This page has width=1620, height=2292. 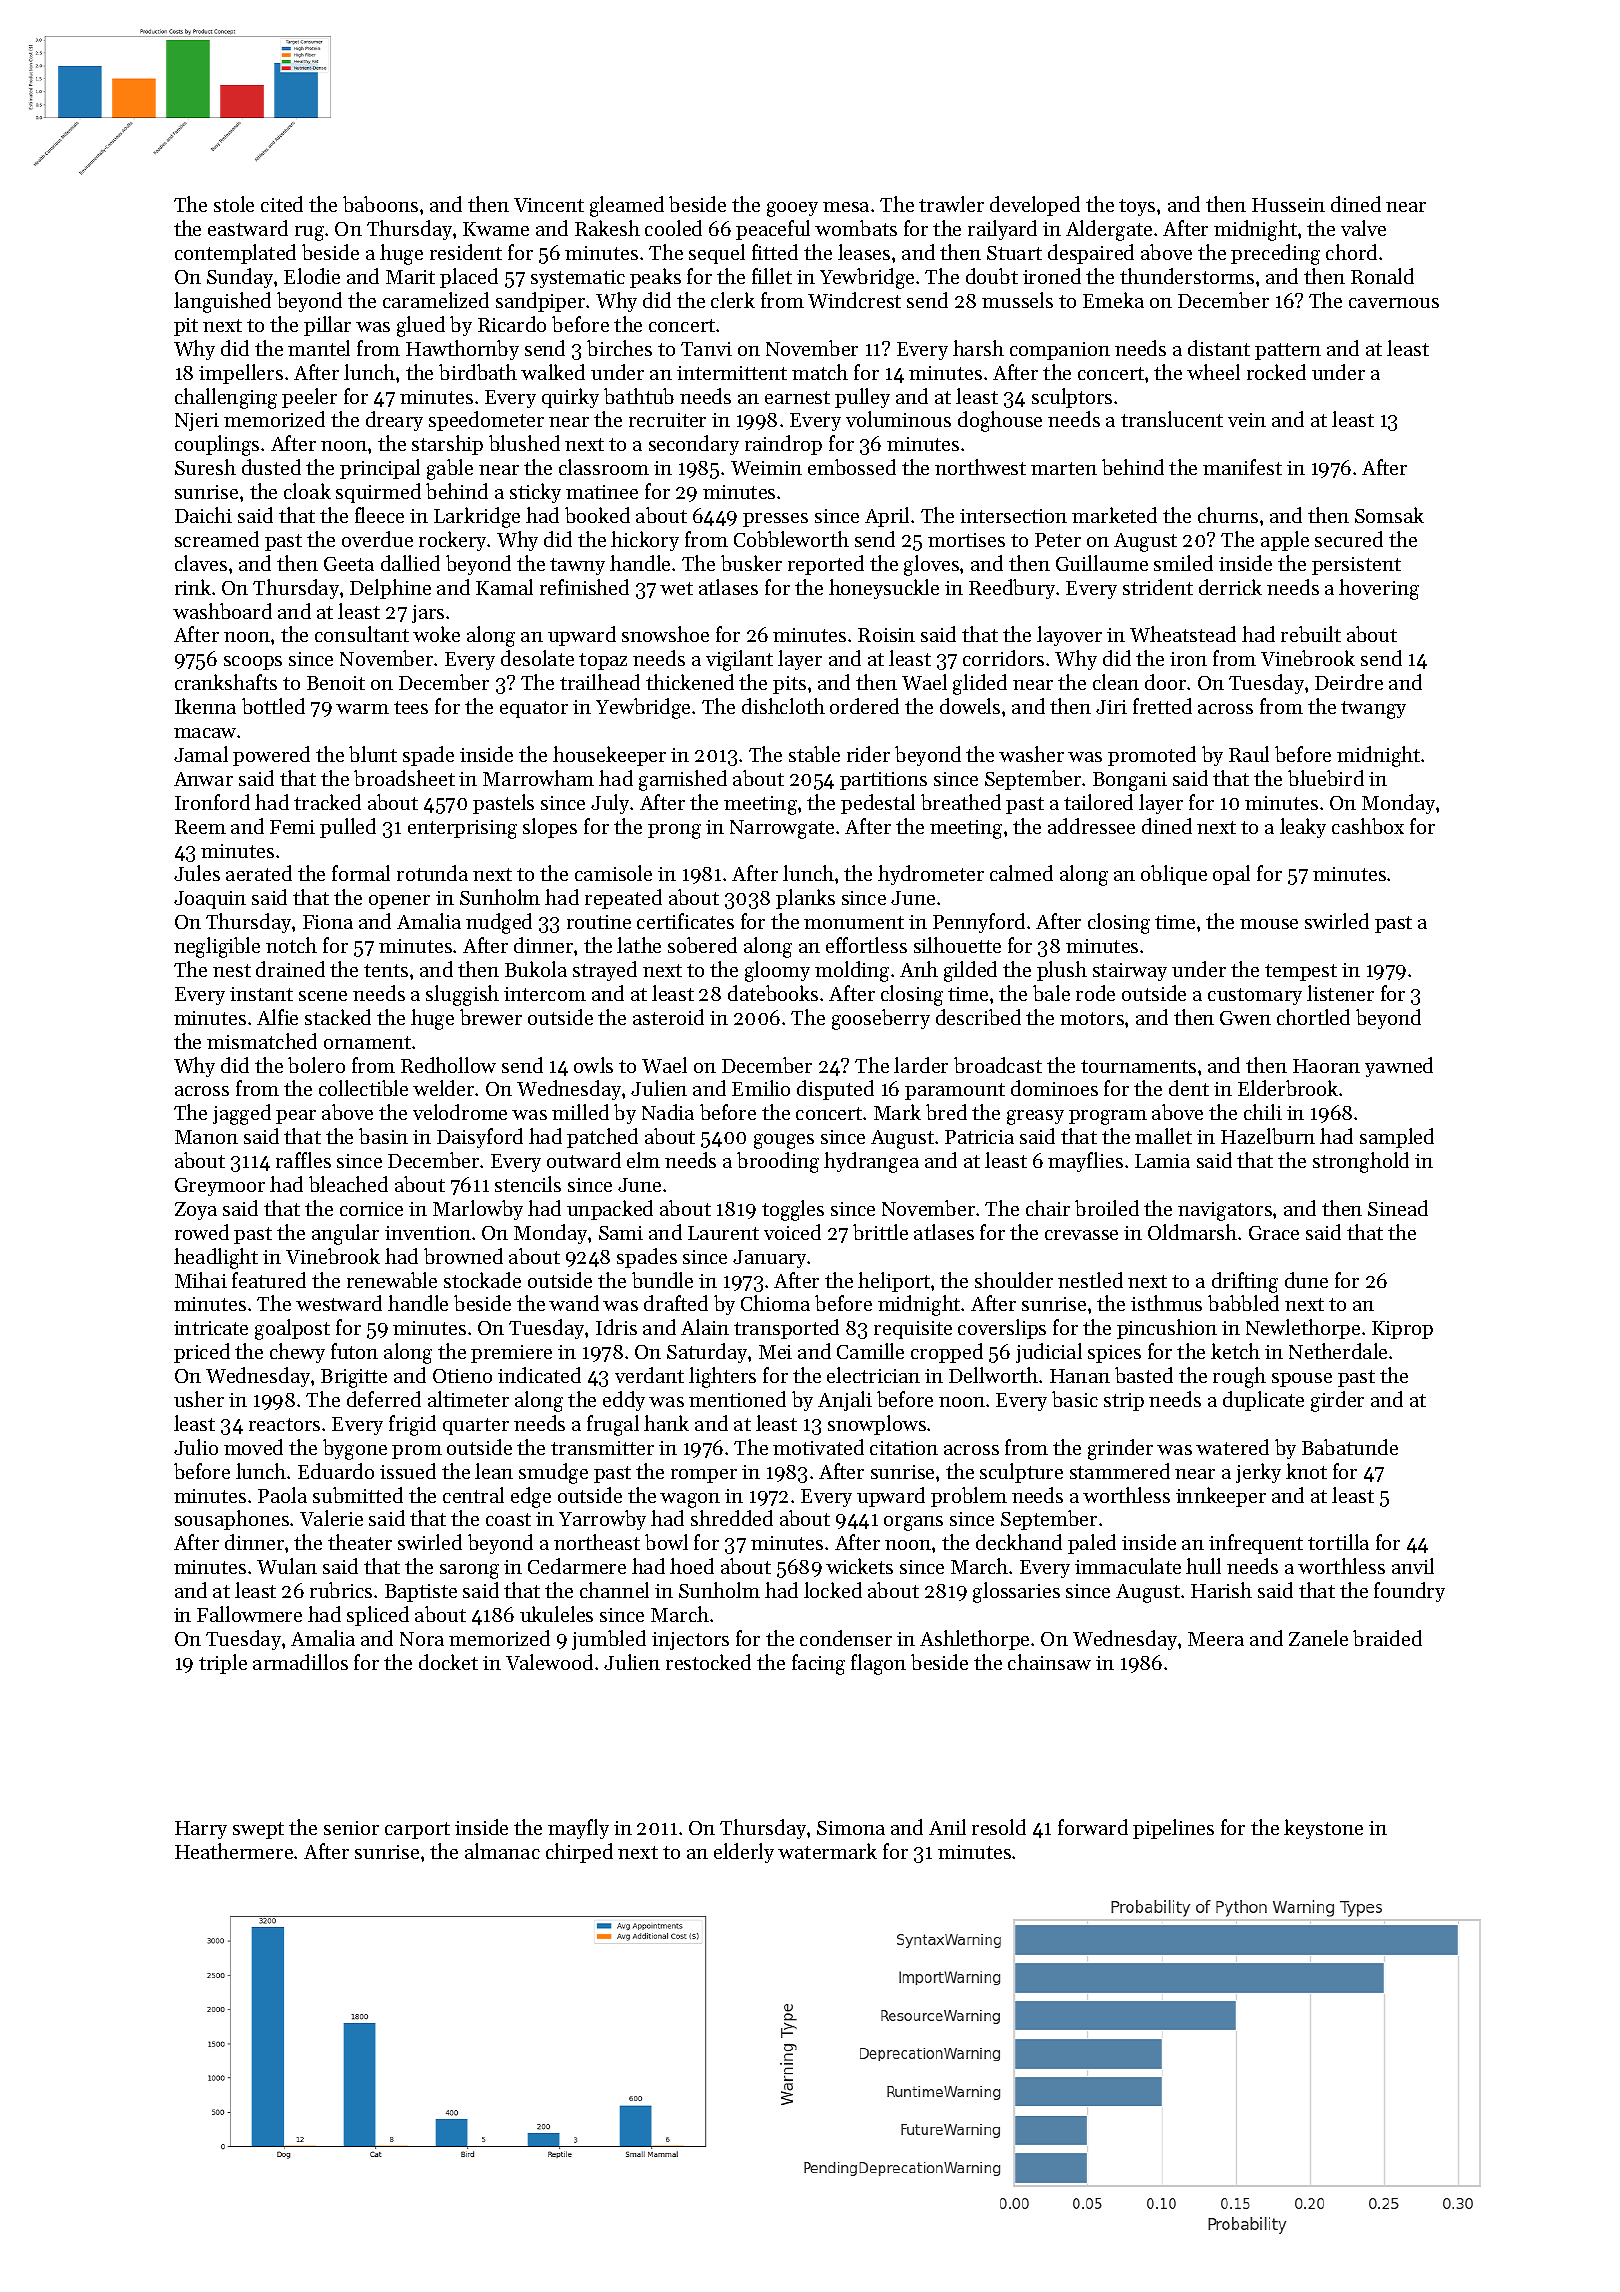 What do you see at coordinates (399, 902) in the page?
I see `opener` at bounding box center [399, 902].
